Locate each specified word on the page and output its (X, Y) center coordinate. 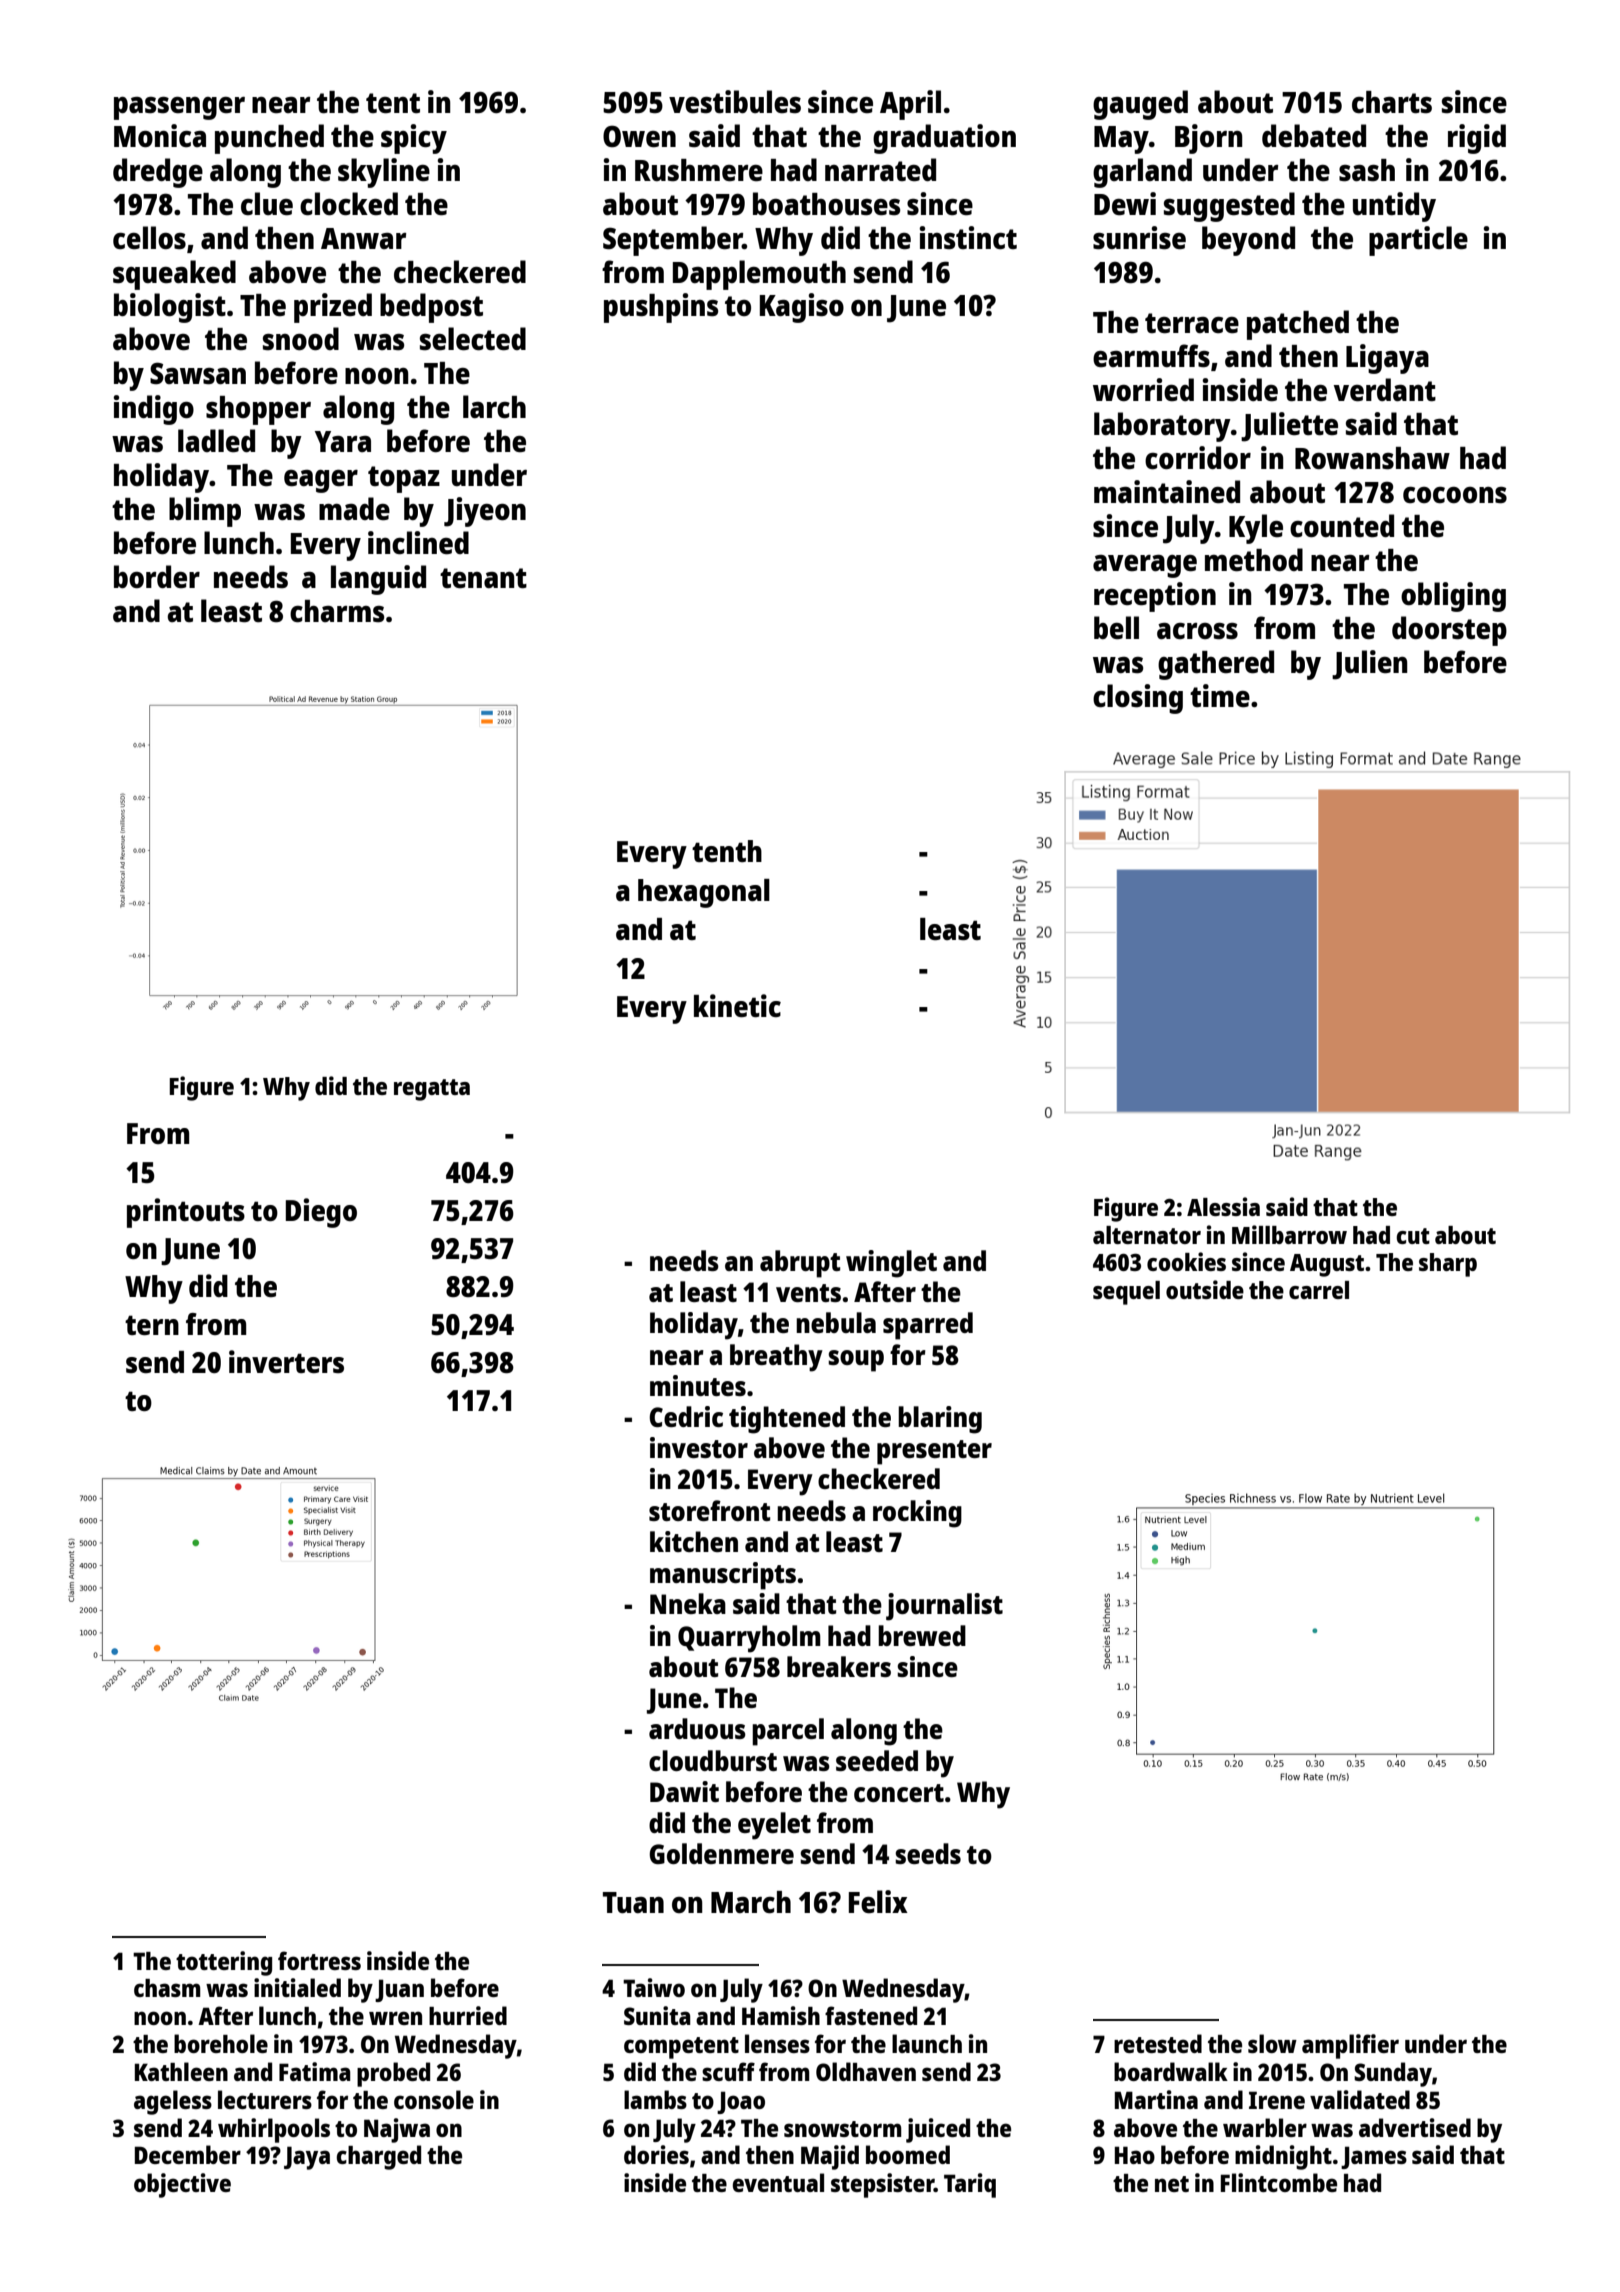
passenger (179, 108)
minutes (698, 1385)
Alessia (1223, 1206)
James (1374, 2157)
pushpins (661, 308)
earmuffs (1151, 356)
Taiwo (654, 1987)
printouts (186, 1213)
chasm (167, 1988)
